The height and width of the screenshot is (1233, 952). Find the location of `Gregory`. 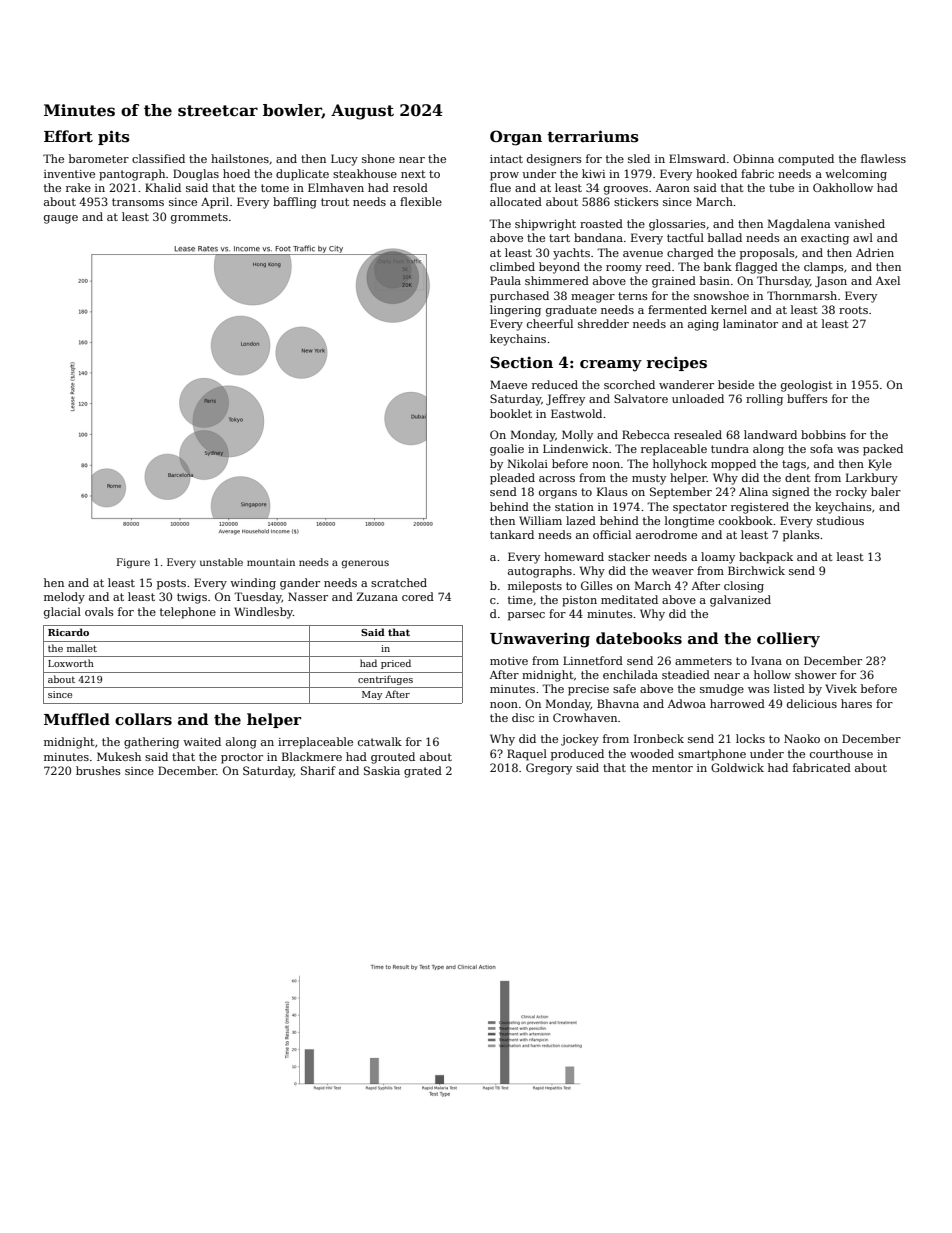

Gregory is located at coordinates (549, 769).
